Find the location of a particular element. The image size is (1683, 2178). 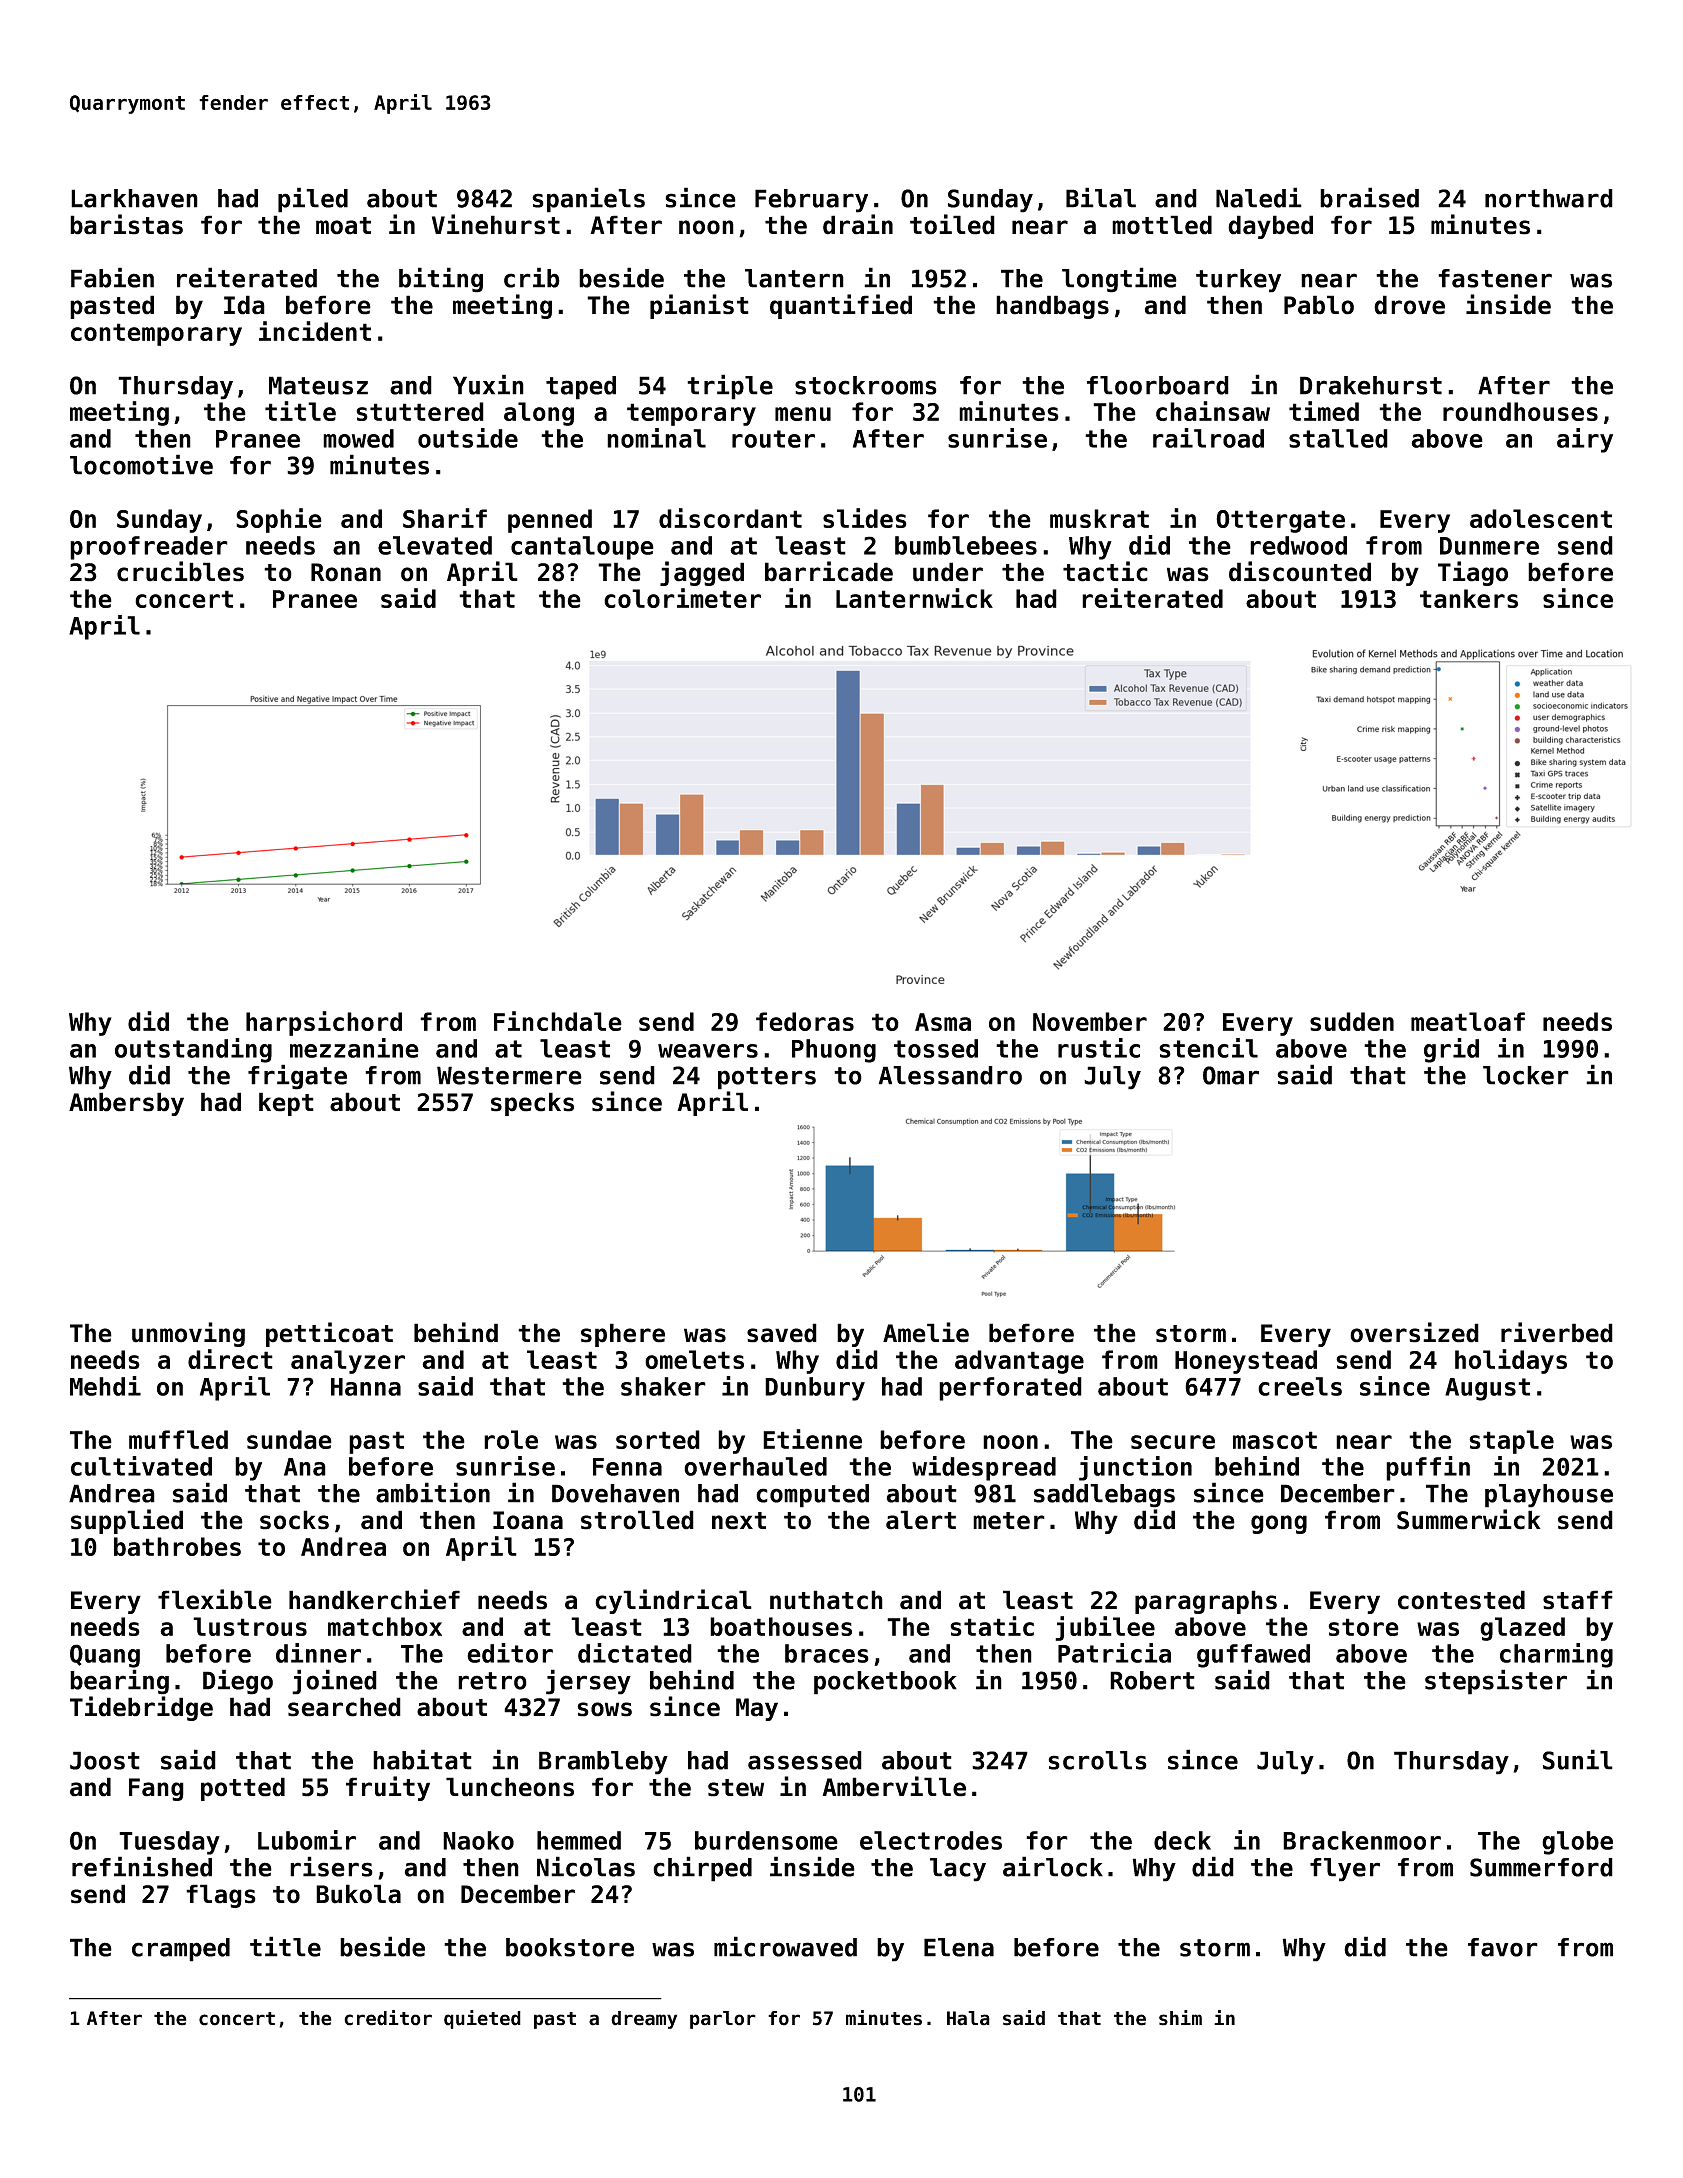

braised is located at coordinates (1369, 197).
